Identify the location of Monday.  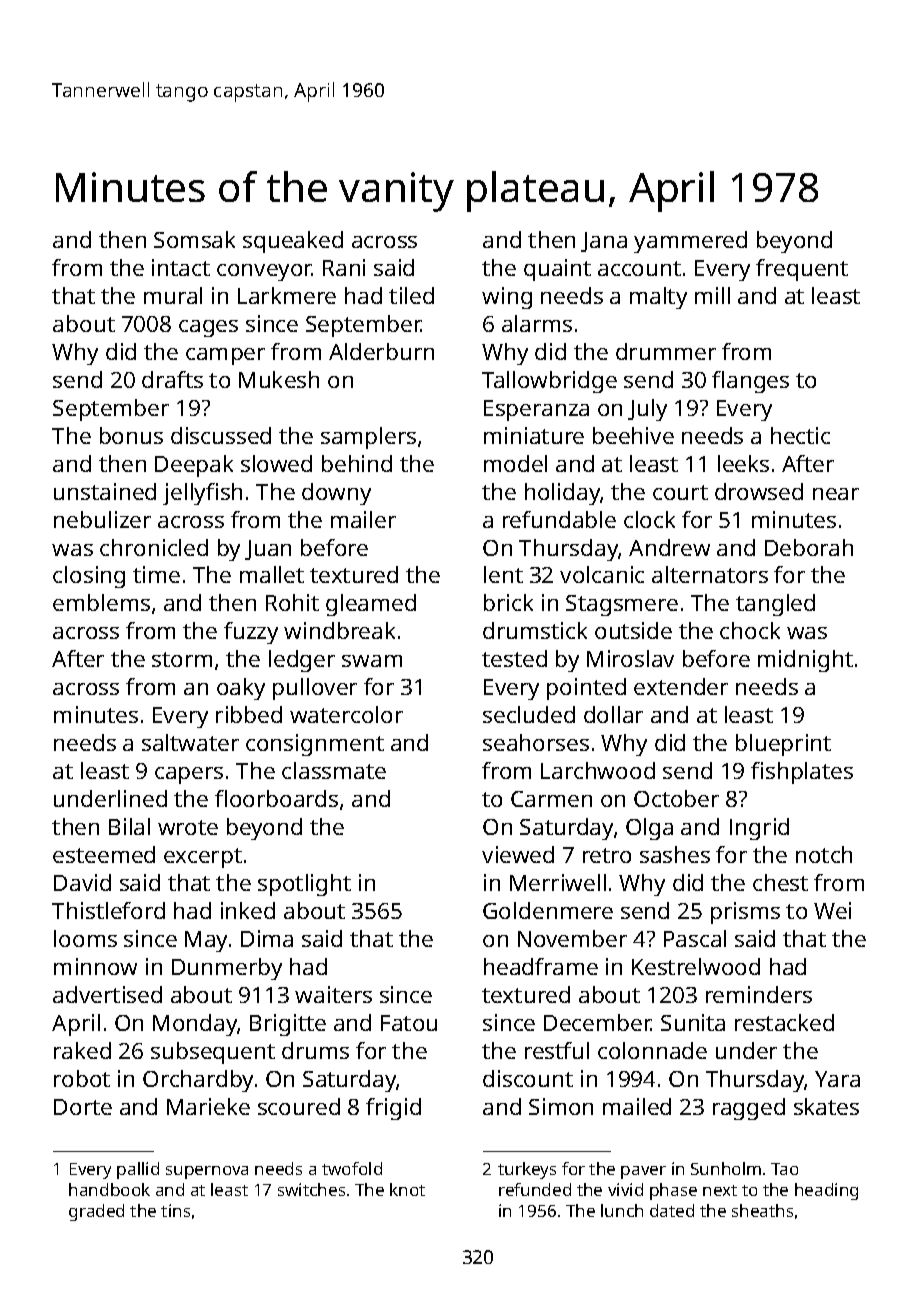
(195, 1025).
